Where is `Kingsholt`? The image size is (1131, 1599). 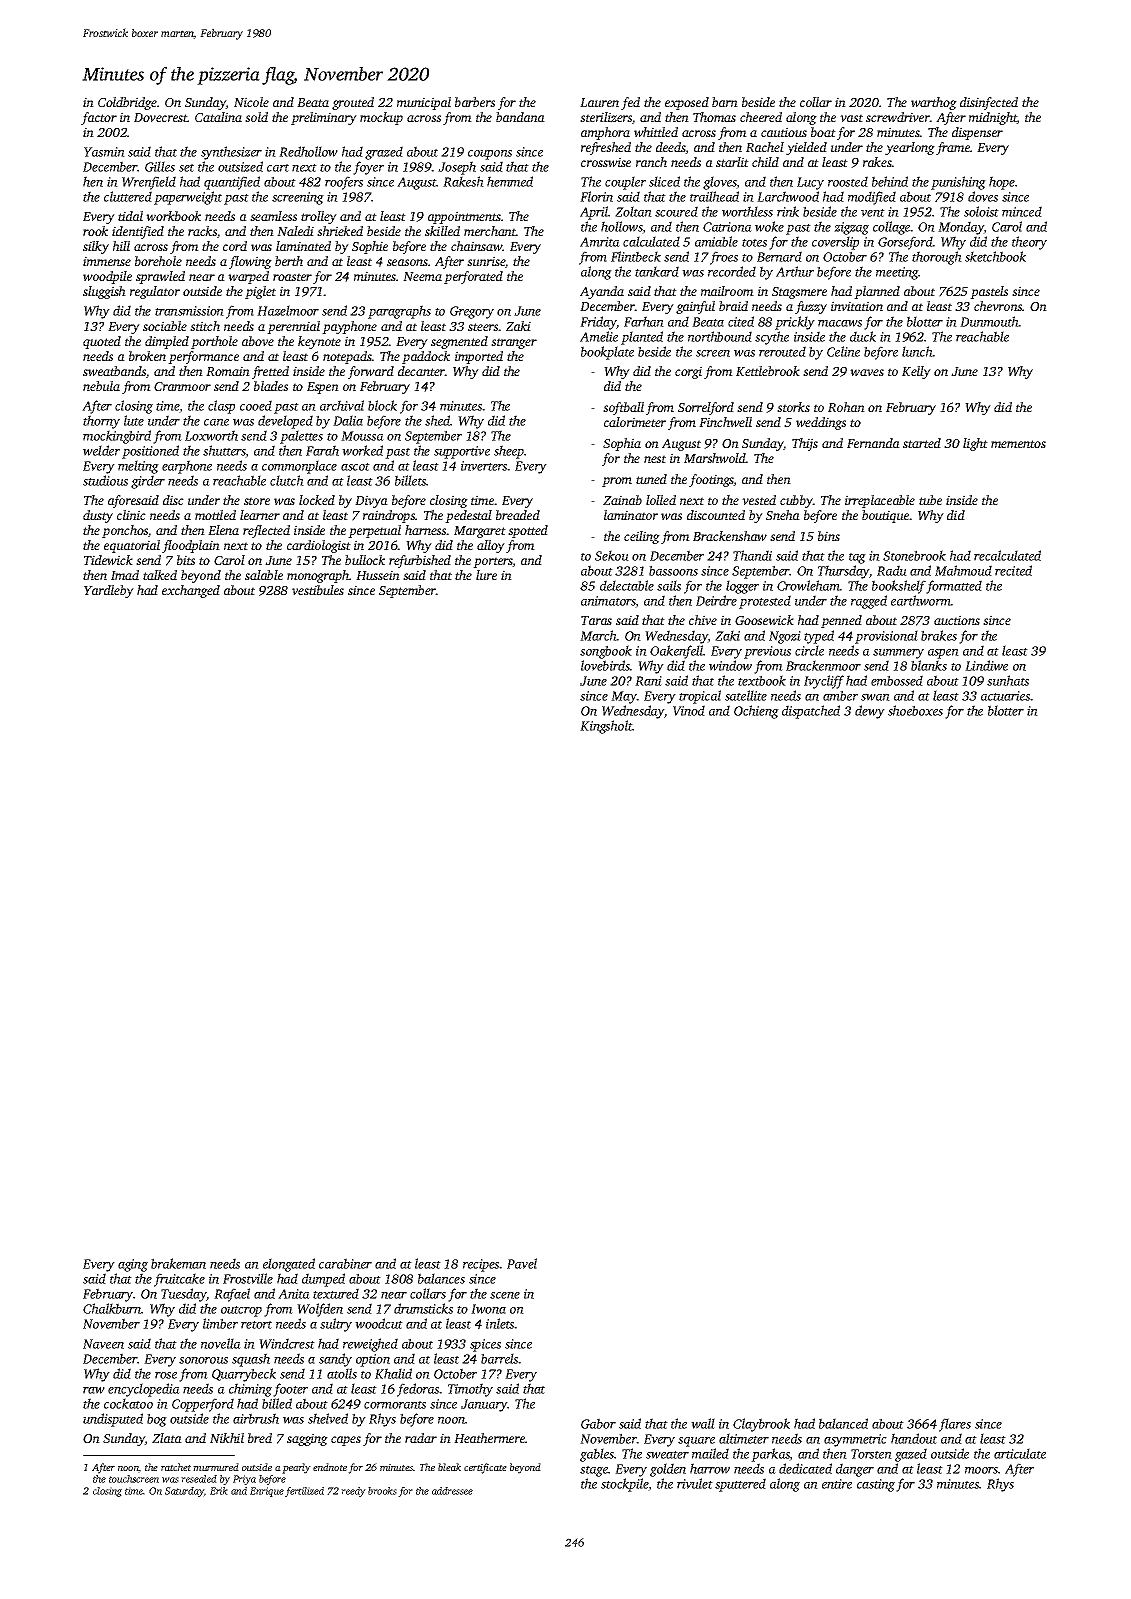
Kingsholt is located at coordinates (606, 727).
